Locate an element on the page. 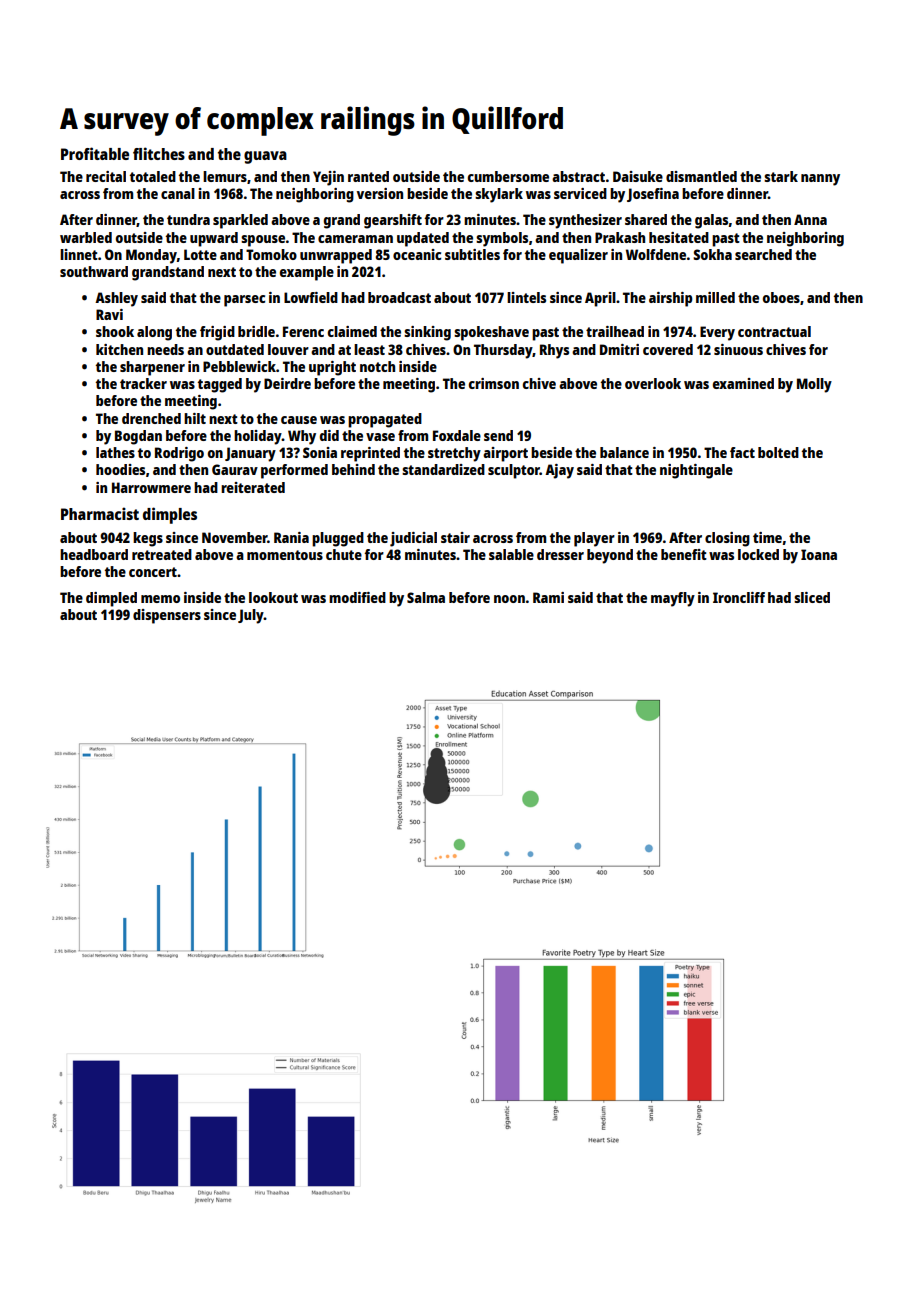  searched is located at coordinates (763, 254).
